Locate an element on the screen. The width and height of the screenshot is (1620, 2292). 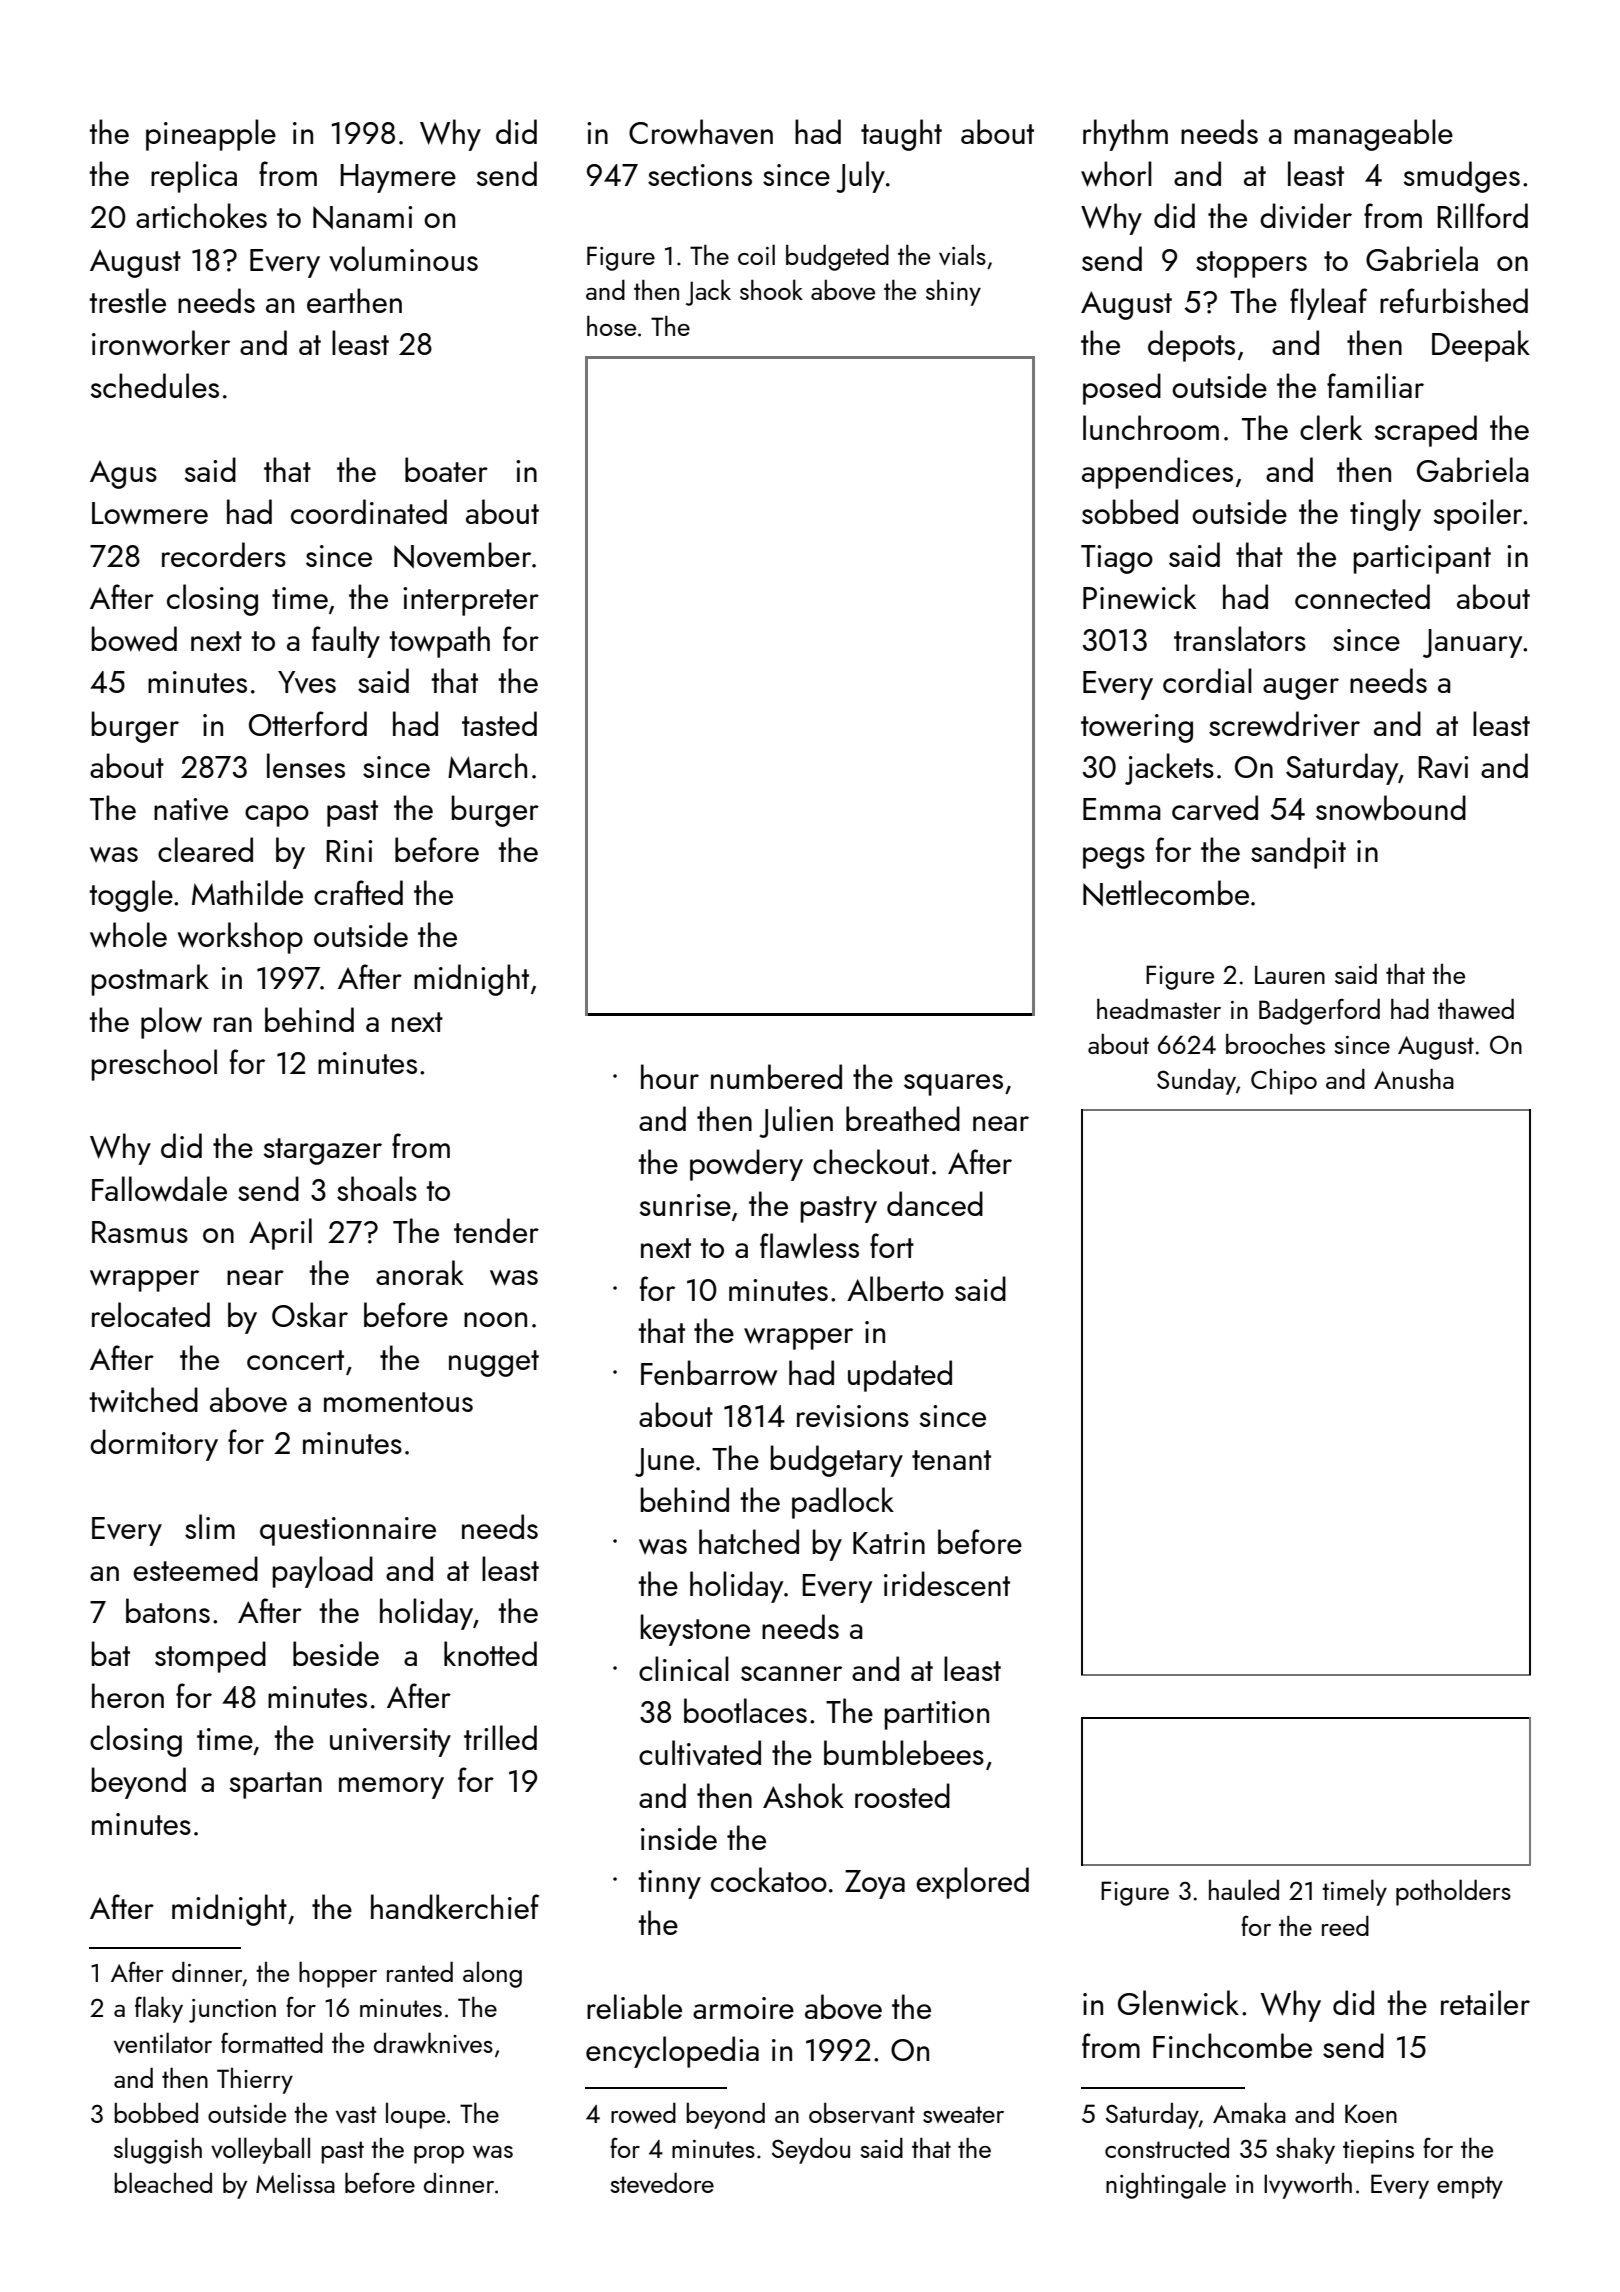
March is located at coordinates (487, 765).
